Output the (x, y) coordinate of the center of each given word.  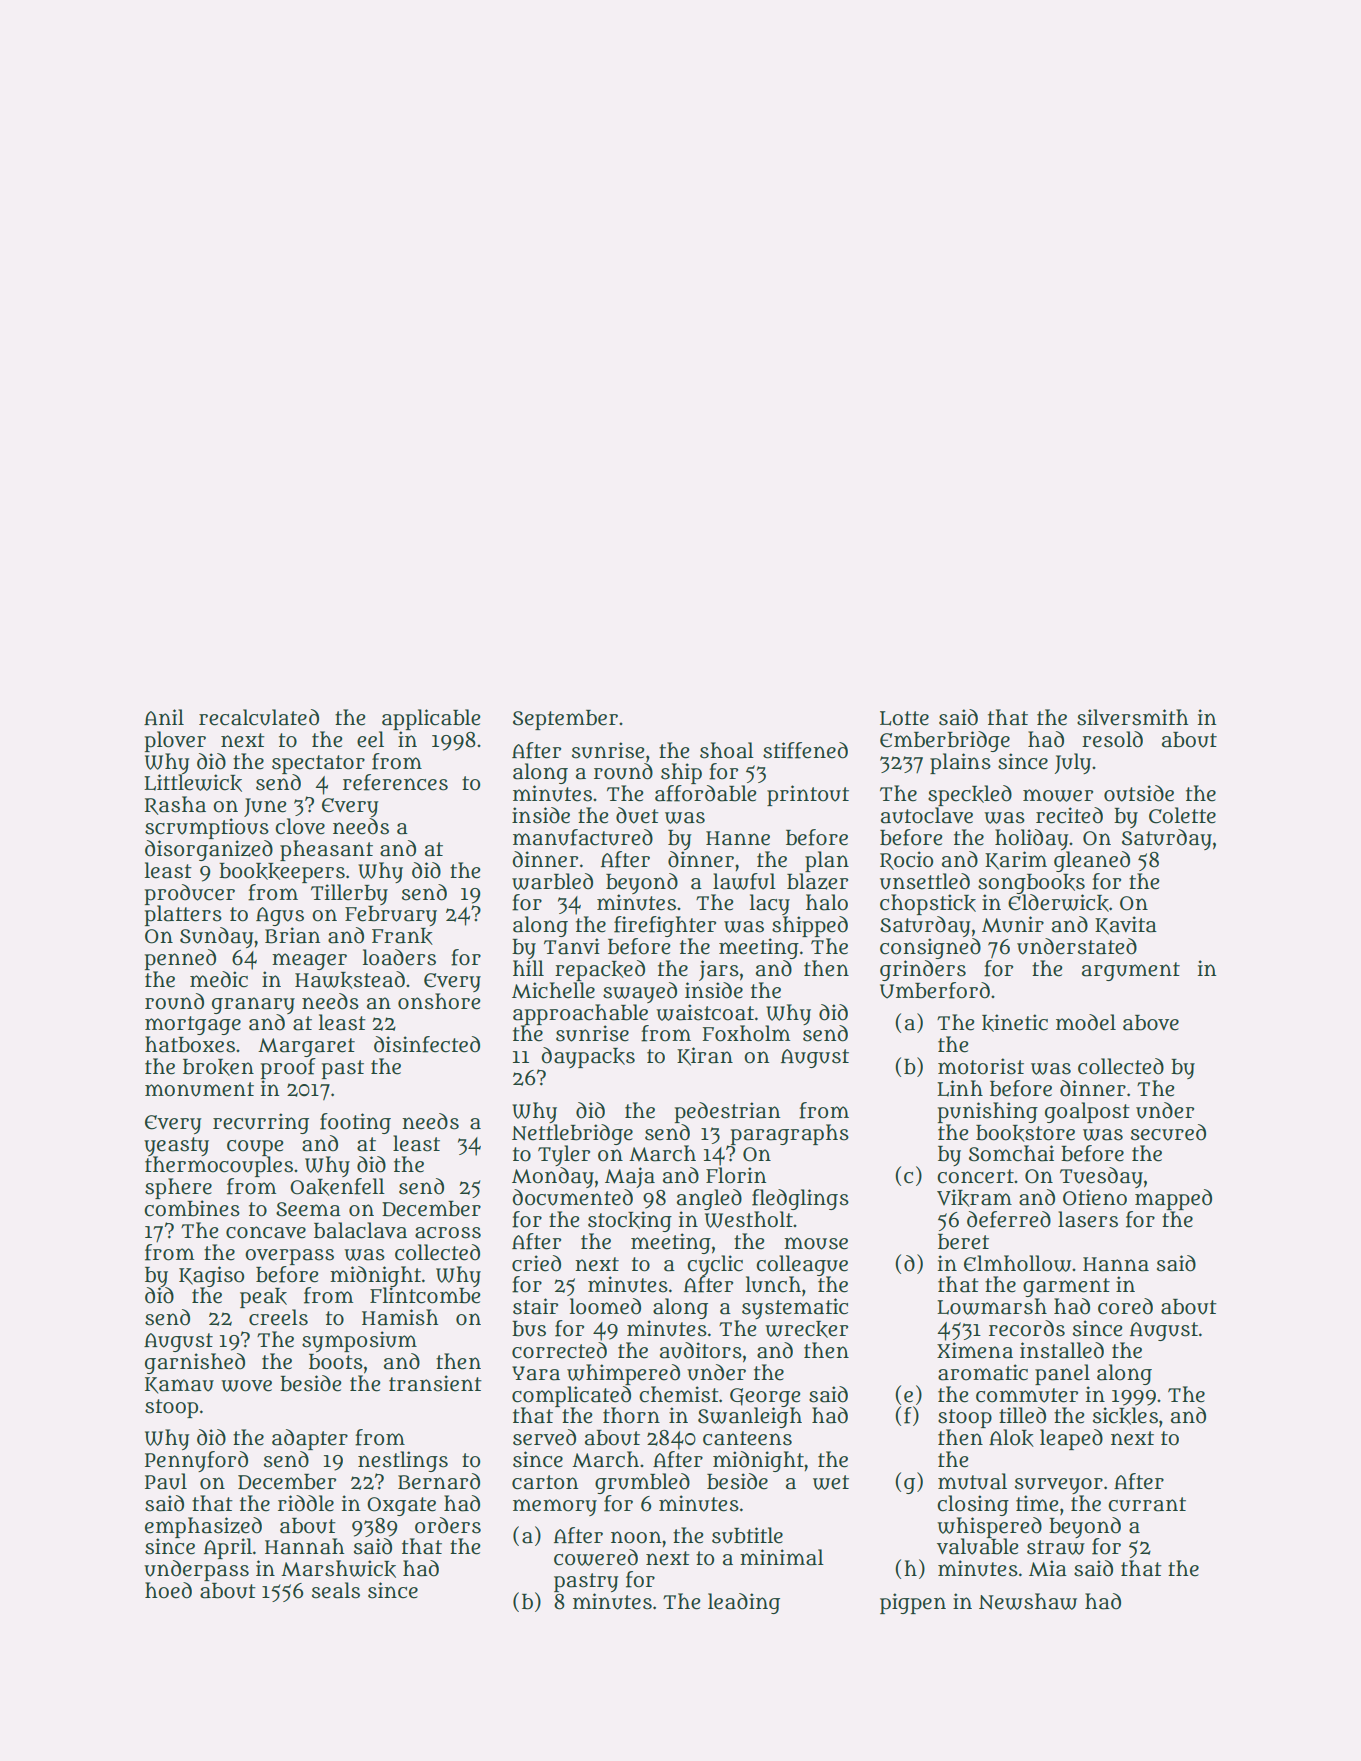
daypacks (588, 1057)
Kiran (705, 1056)
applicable (431, 719)
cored (1125, 1306)
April (228, 1548)
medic (219, 979)
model (1086, 1022)
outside (1139, 793)
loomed (605, 1306)
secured (1168, 1132)
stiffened (805, 750)
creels (278, 1317)
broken (218, 1067)
